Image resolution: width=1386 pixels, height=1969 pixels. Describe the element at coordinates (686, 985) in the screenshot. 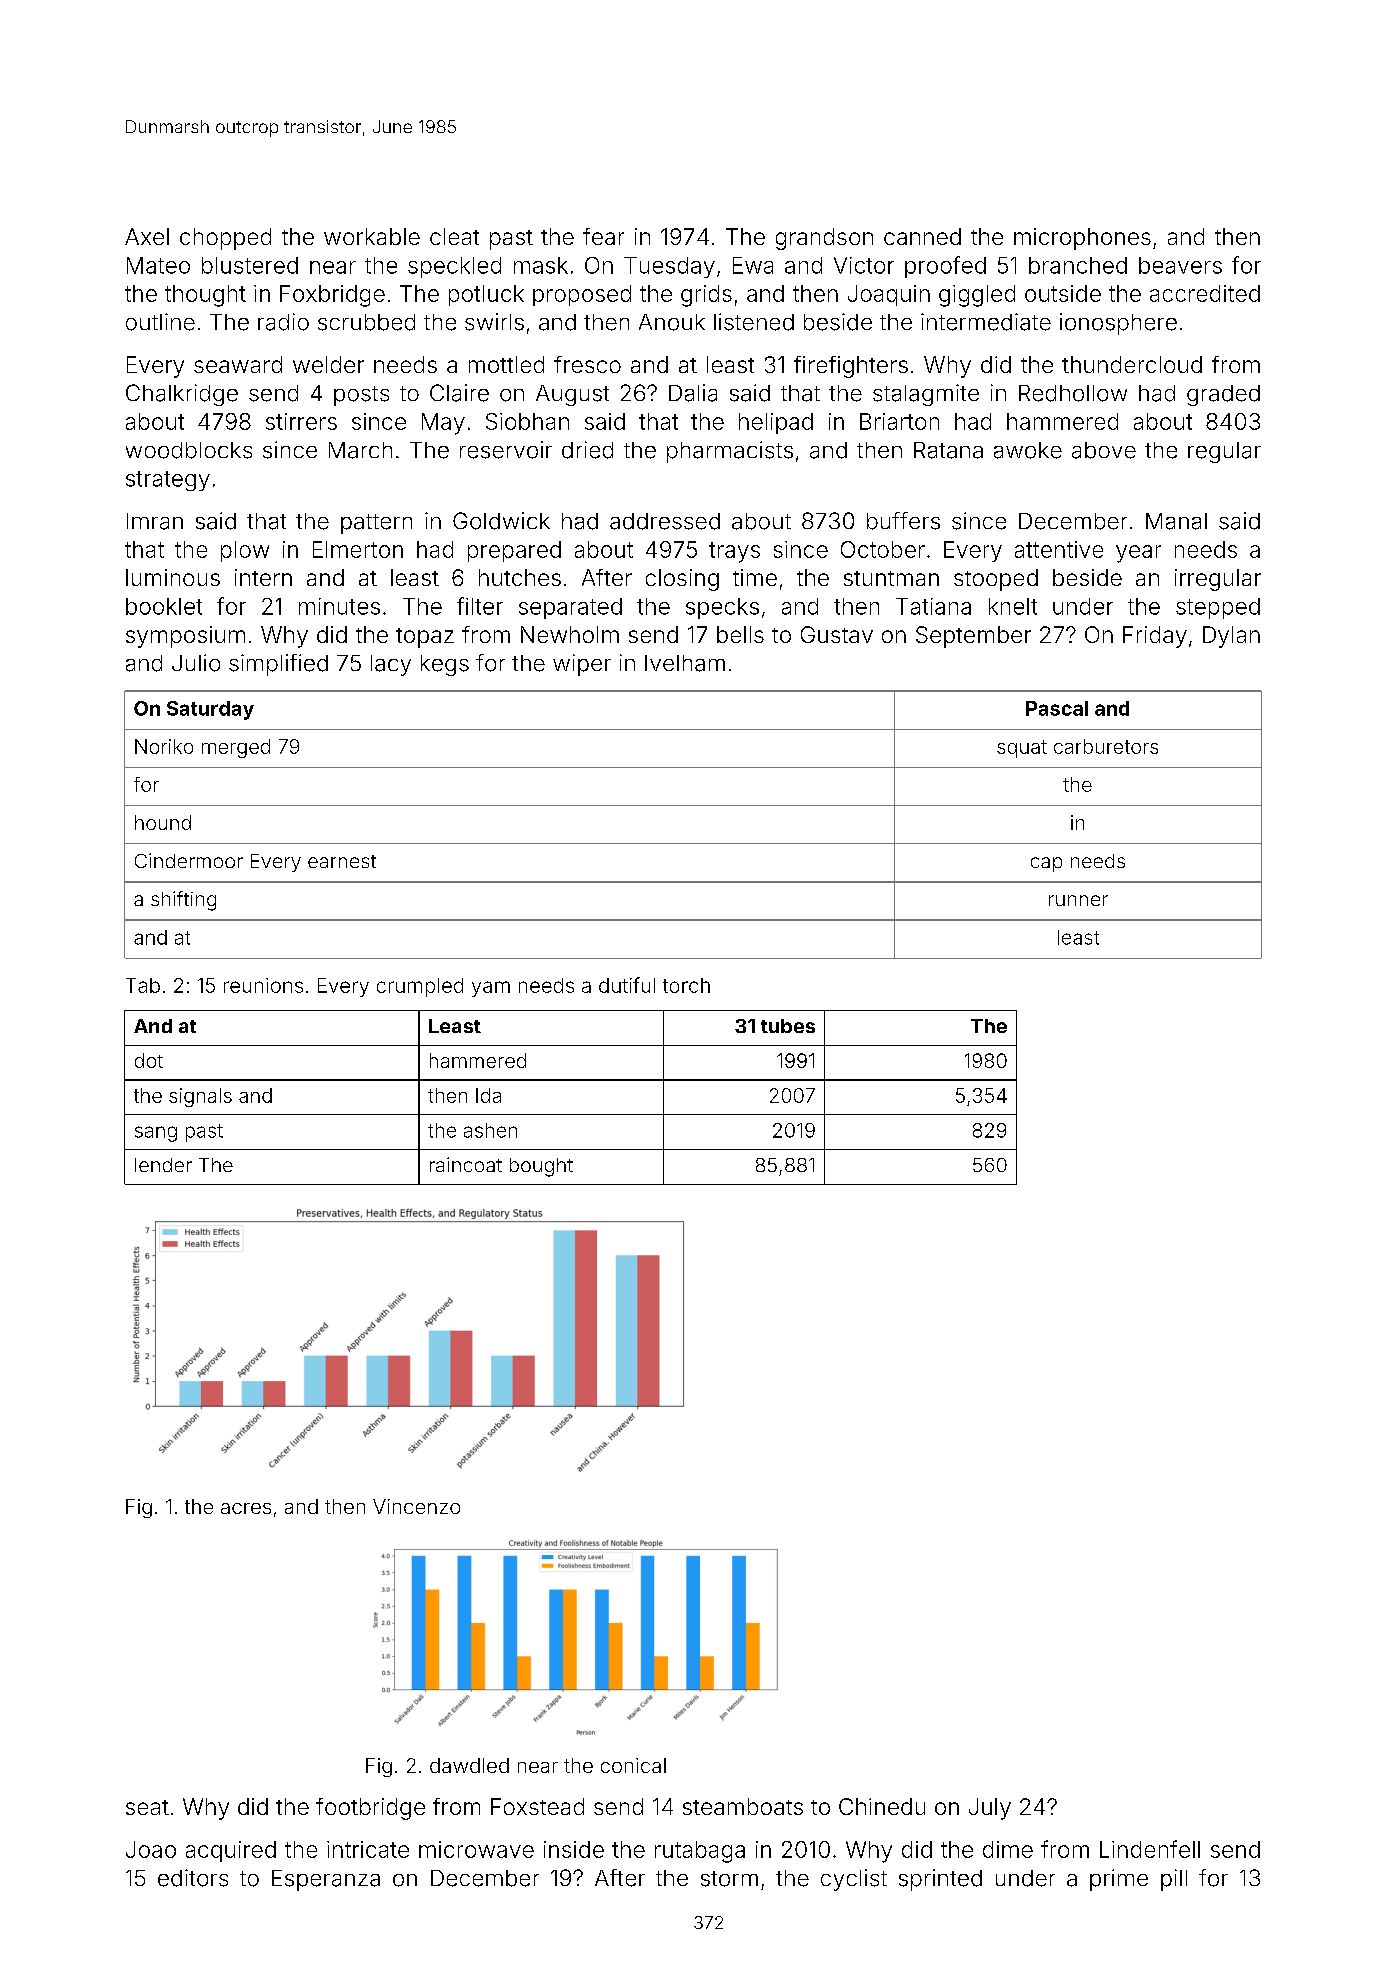

I see `torch` at that location.
